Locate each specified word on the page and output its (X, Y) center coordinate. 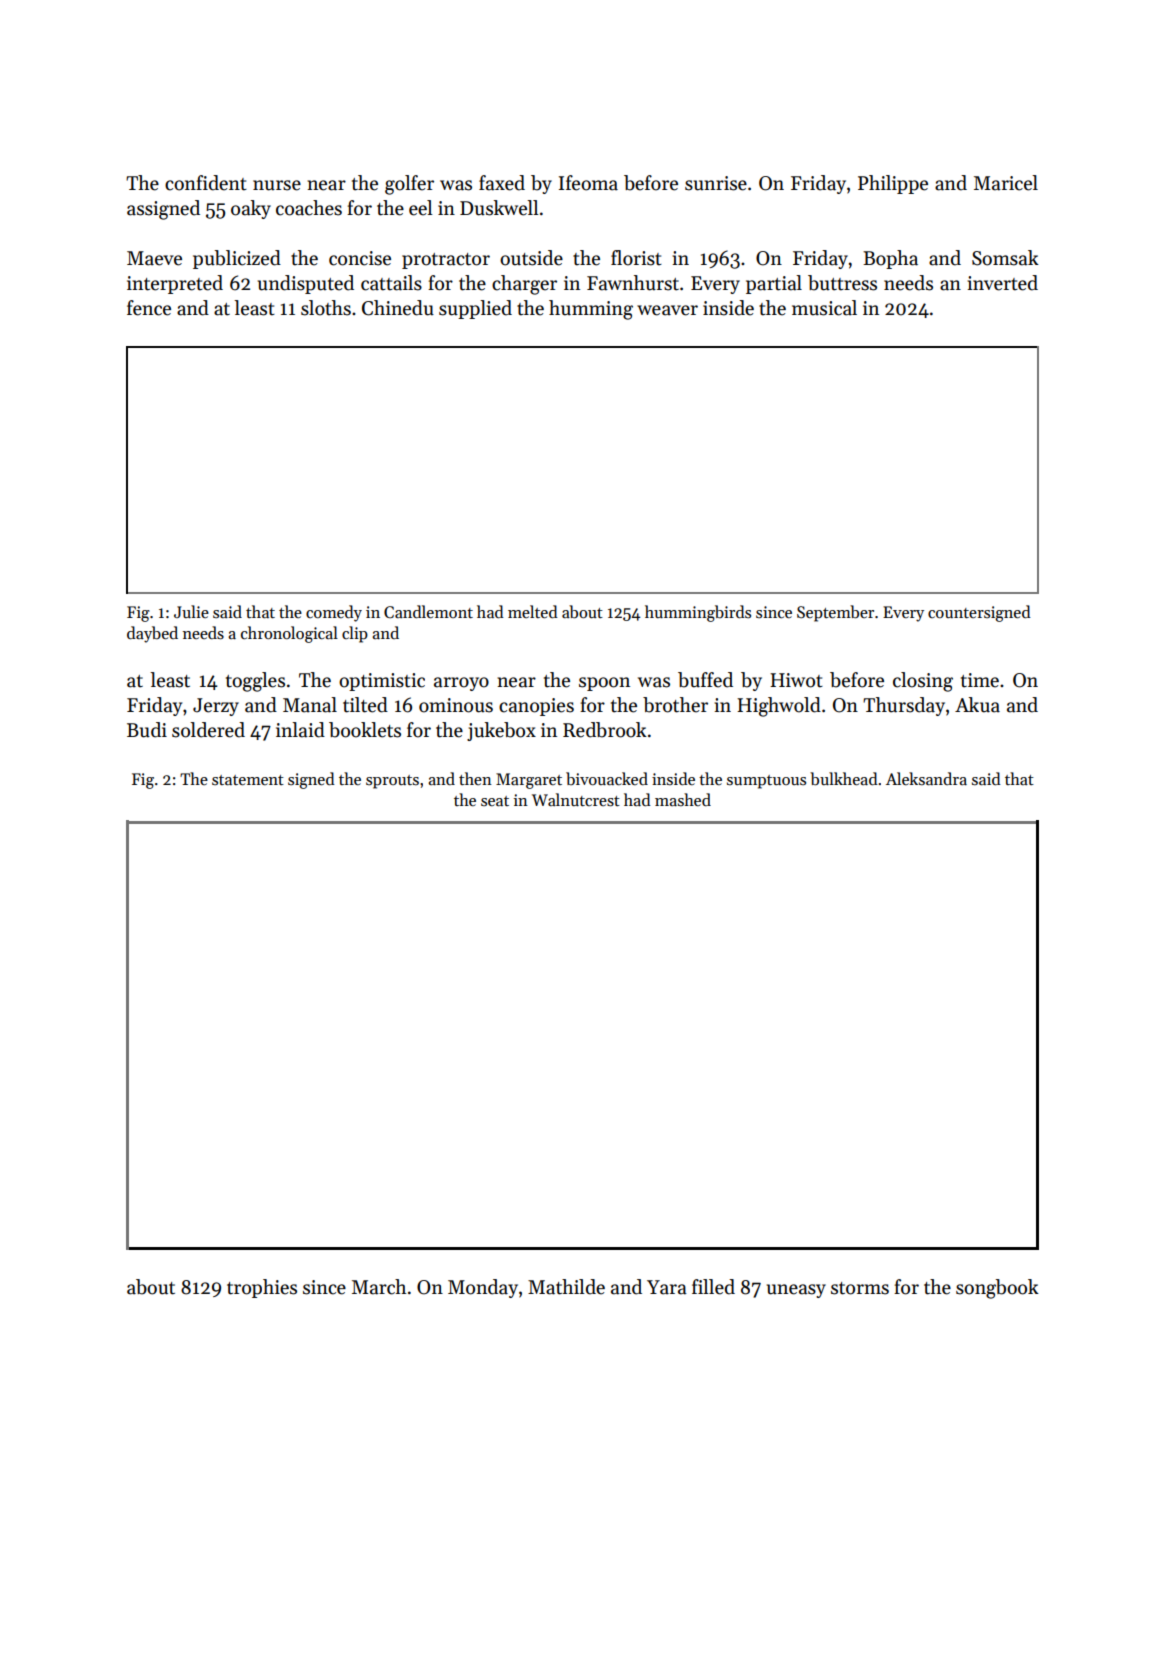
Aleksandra (926, 778)
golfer (409, 185)
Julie (191, 611)
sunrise (716, 183)
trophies (262, 1288)
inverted (1003, 283)
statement (248, 780)
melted (533, 611)
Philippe (893, 184)
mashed (683, 799)
